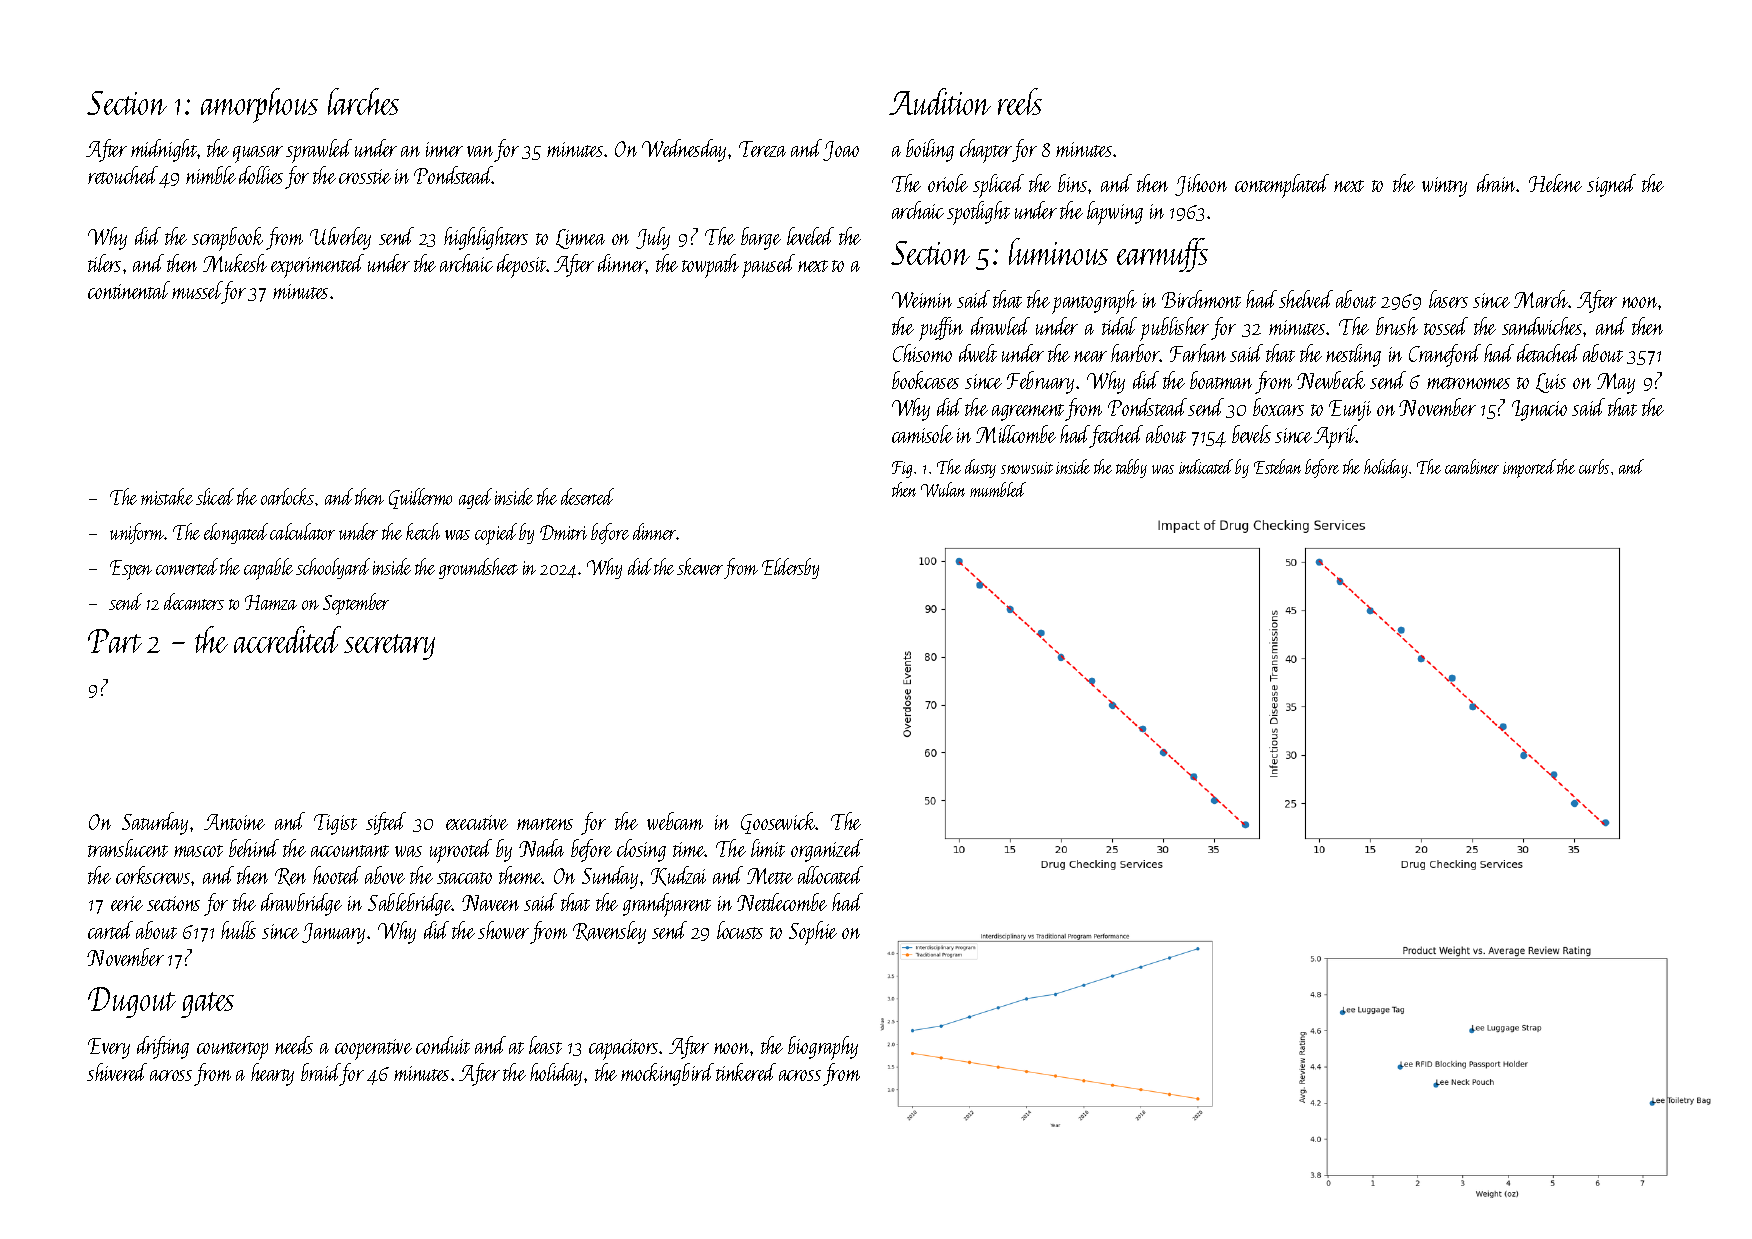  Describe the element at coordinates (943, 489) in the page. I see `Wulan` at that location.
